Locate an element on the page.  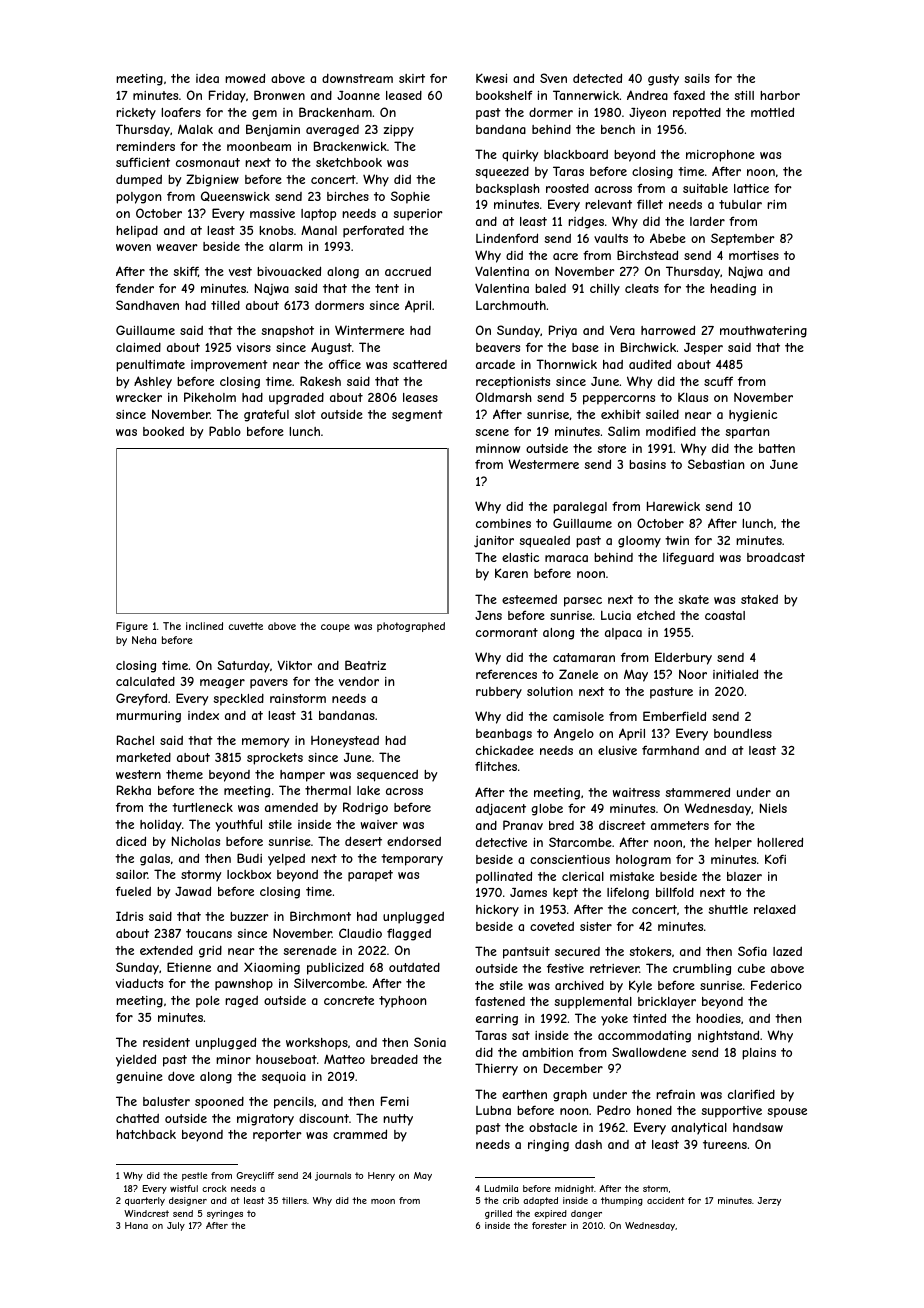
batten is located at coordinates (777, 448).
